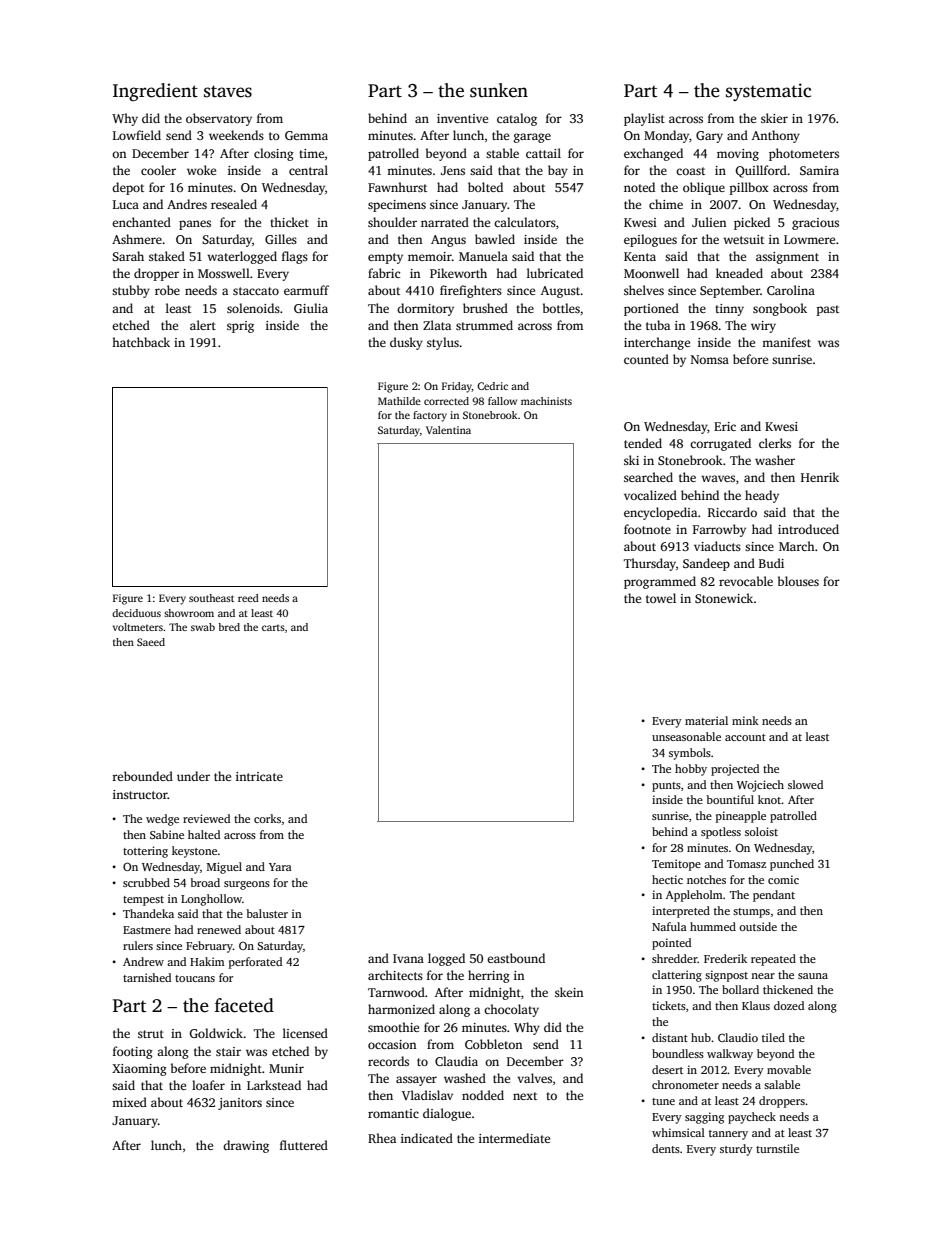  Describe the element at coordinates (514, 1138) in the document. I see `intermediate` at that location.
